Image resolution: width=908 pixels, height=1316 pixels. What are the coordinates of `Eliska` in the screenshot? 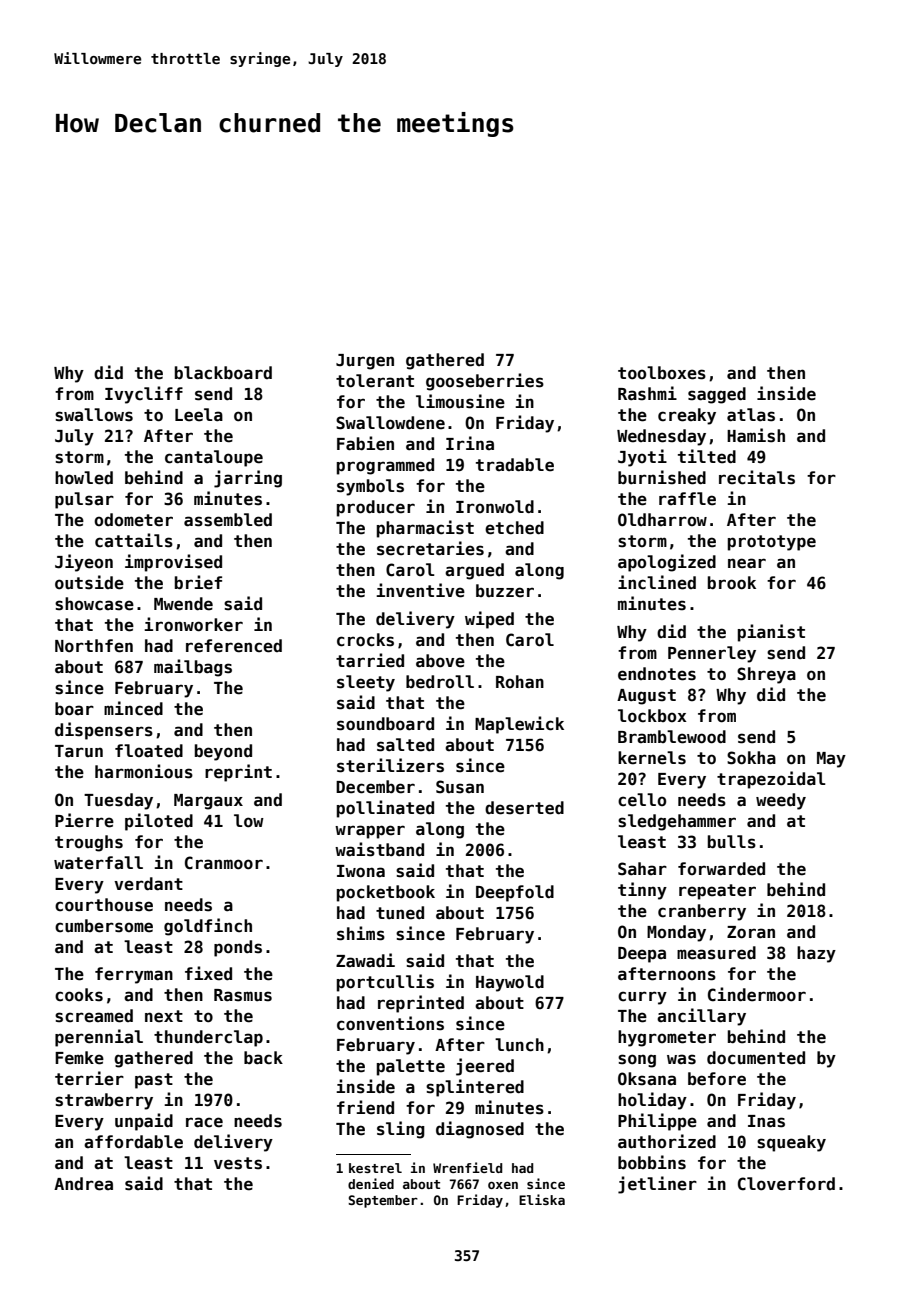 It's located at (542, 1199).
